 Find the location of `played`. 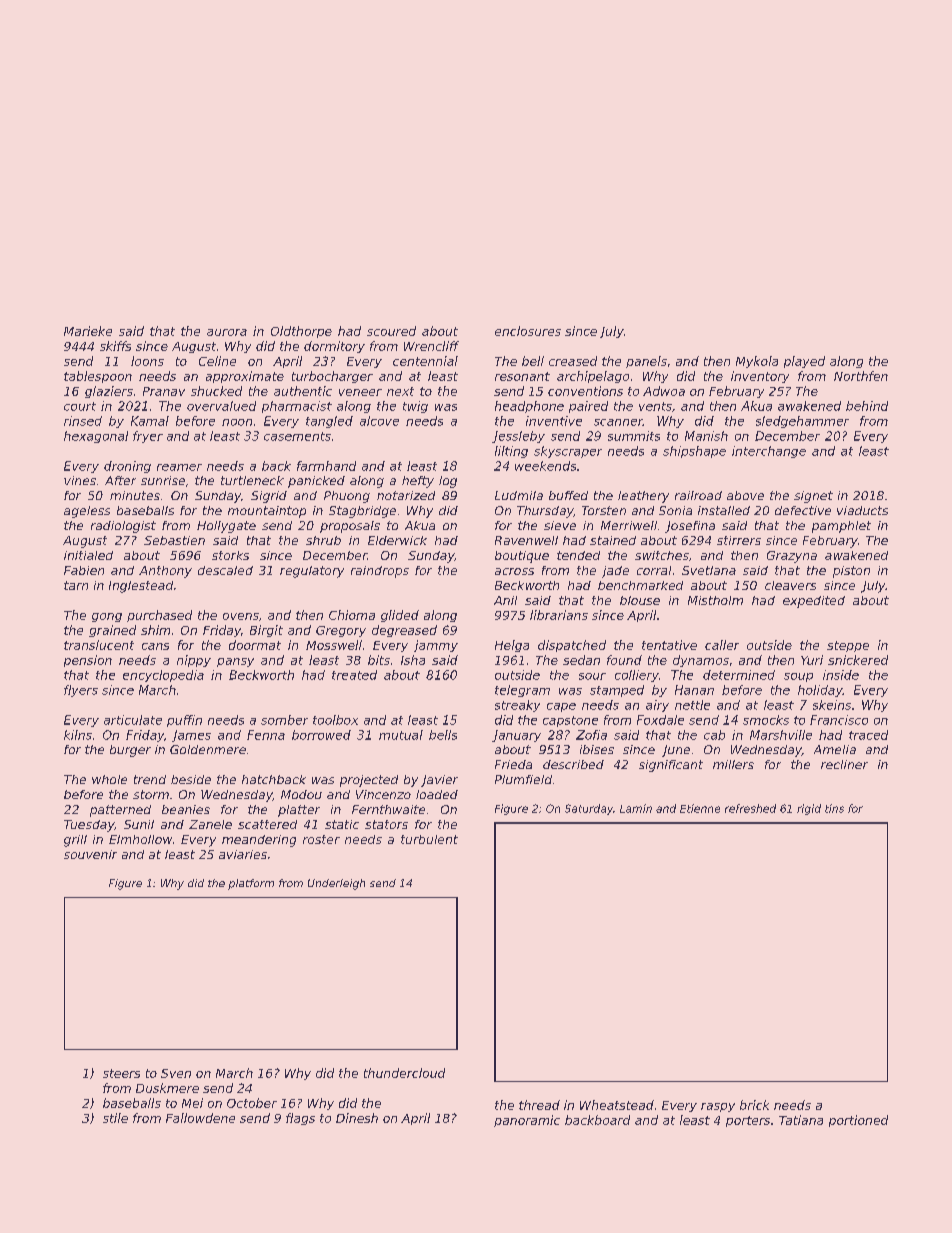

played is located at coordinates (804, 362).
